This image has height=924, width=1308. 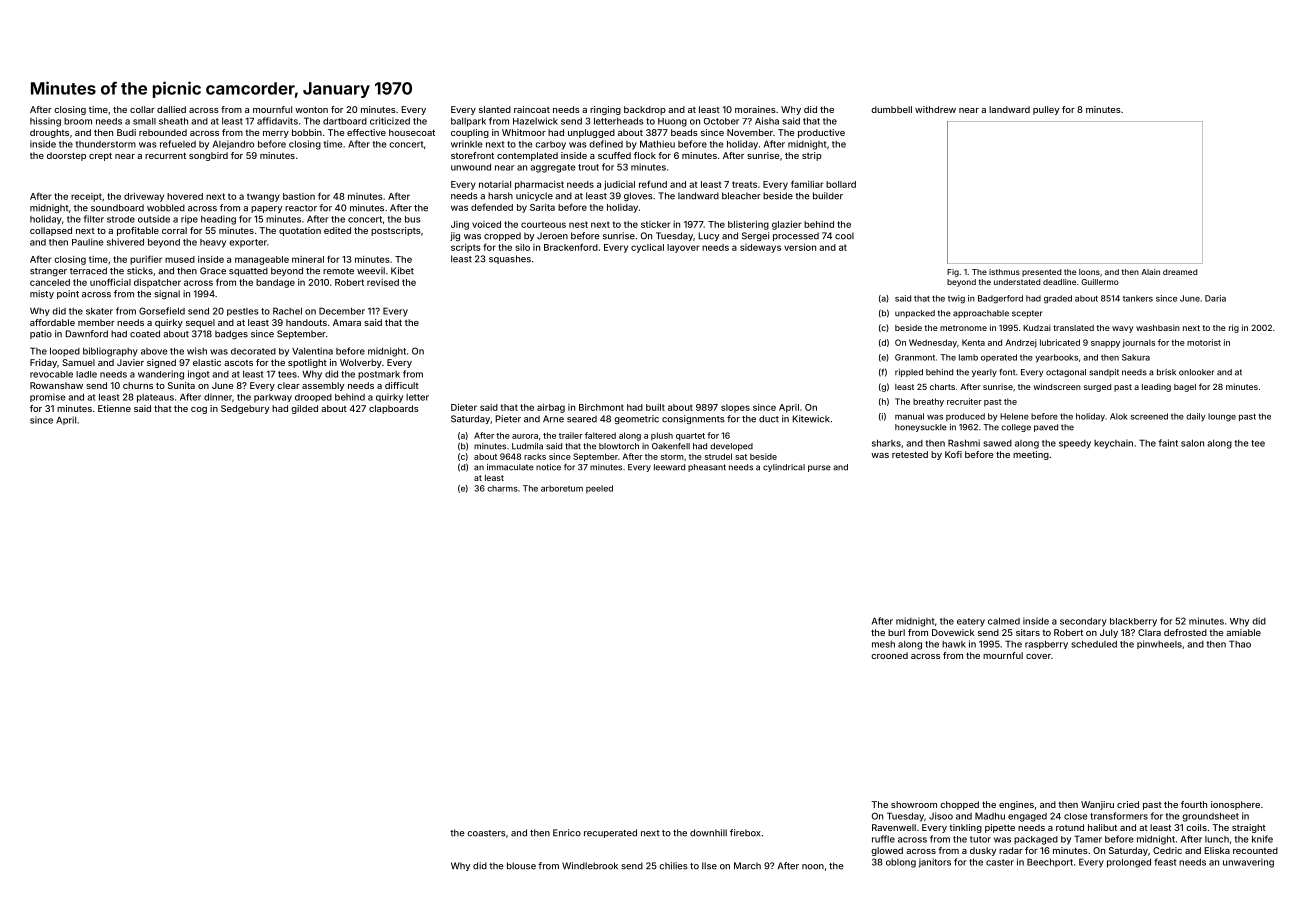 I want to click on racks, so click(x=535, y=456).
